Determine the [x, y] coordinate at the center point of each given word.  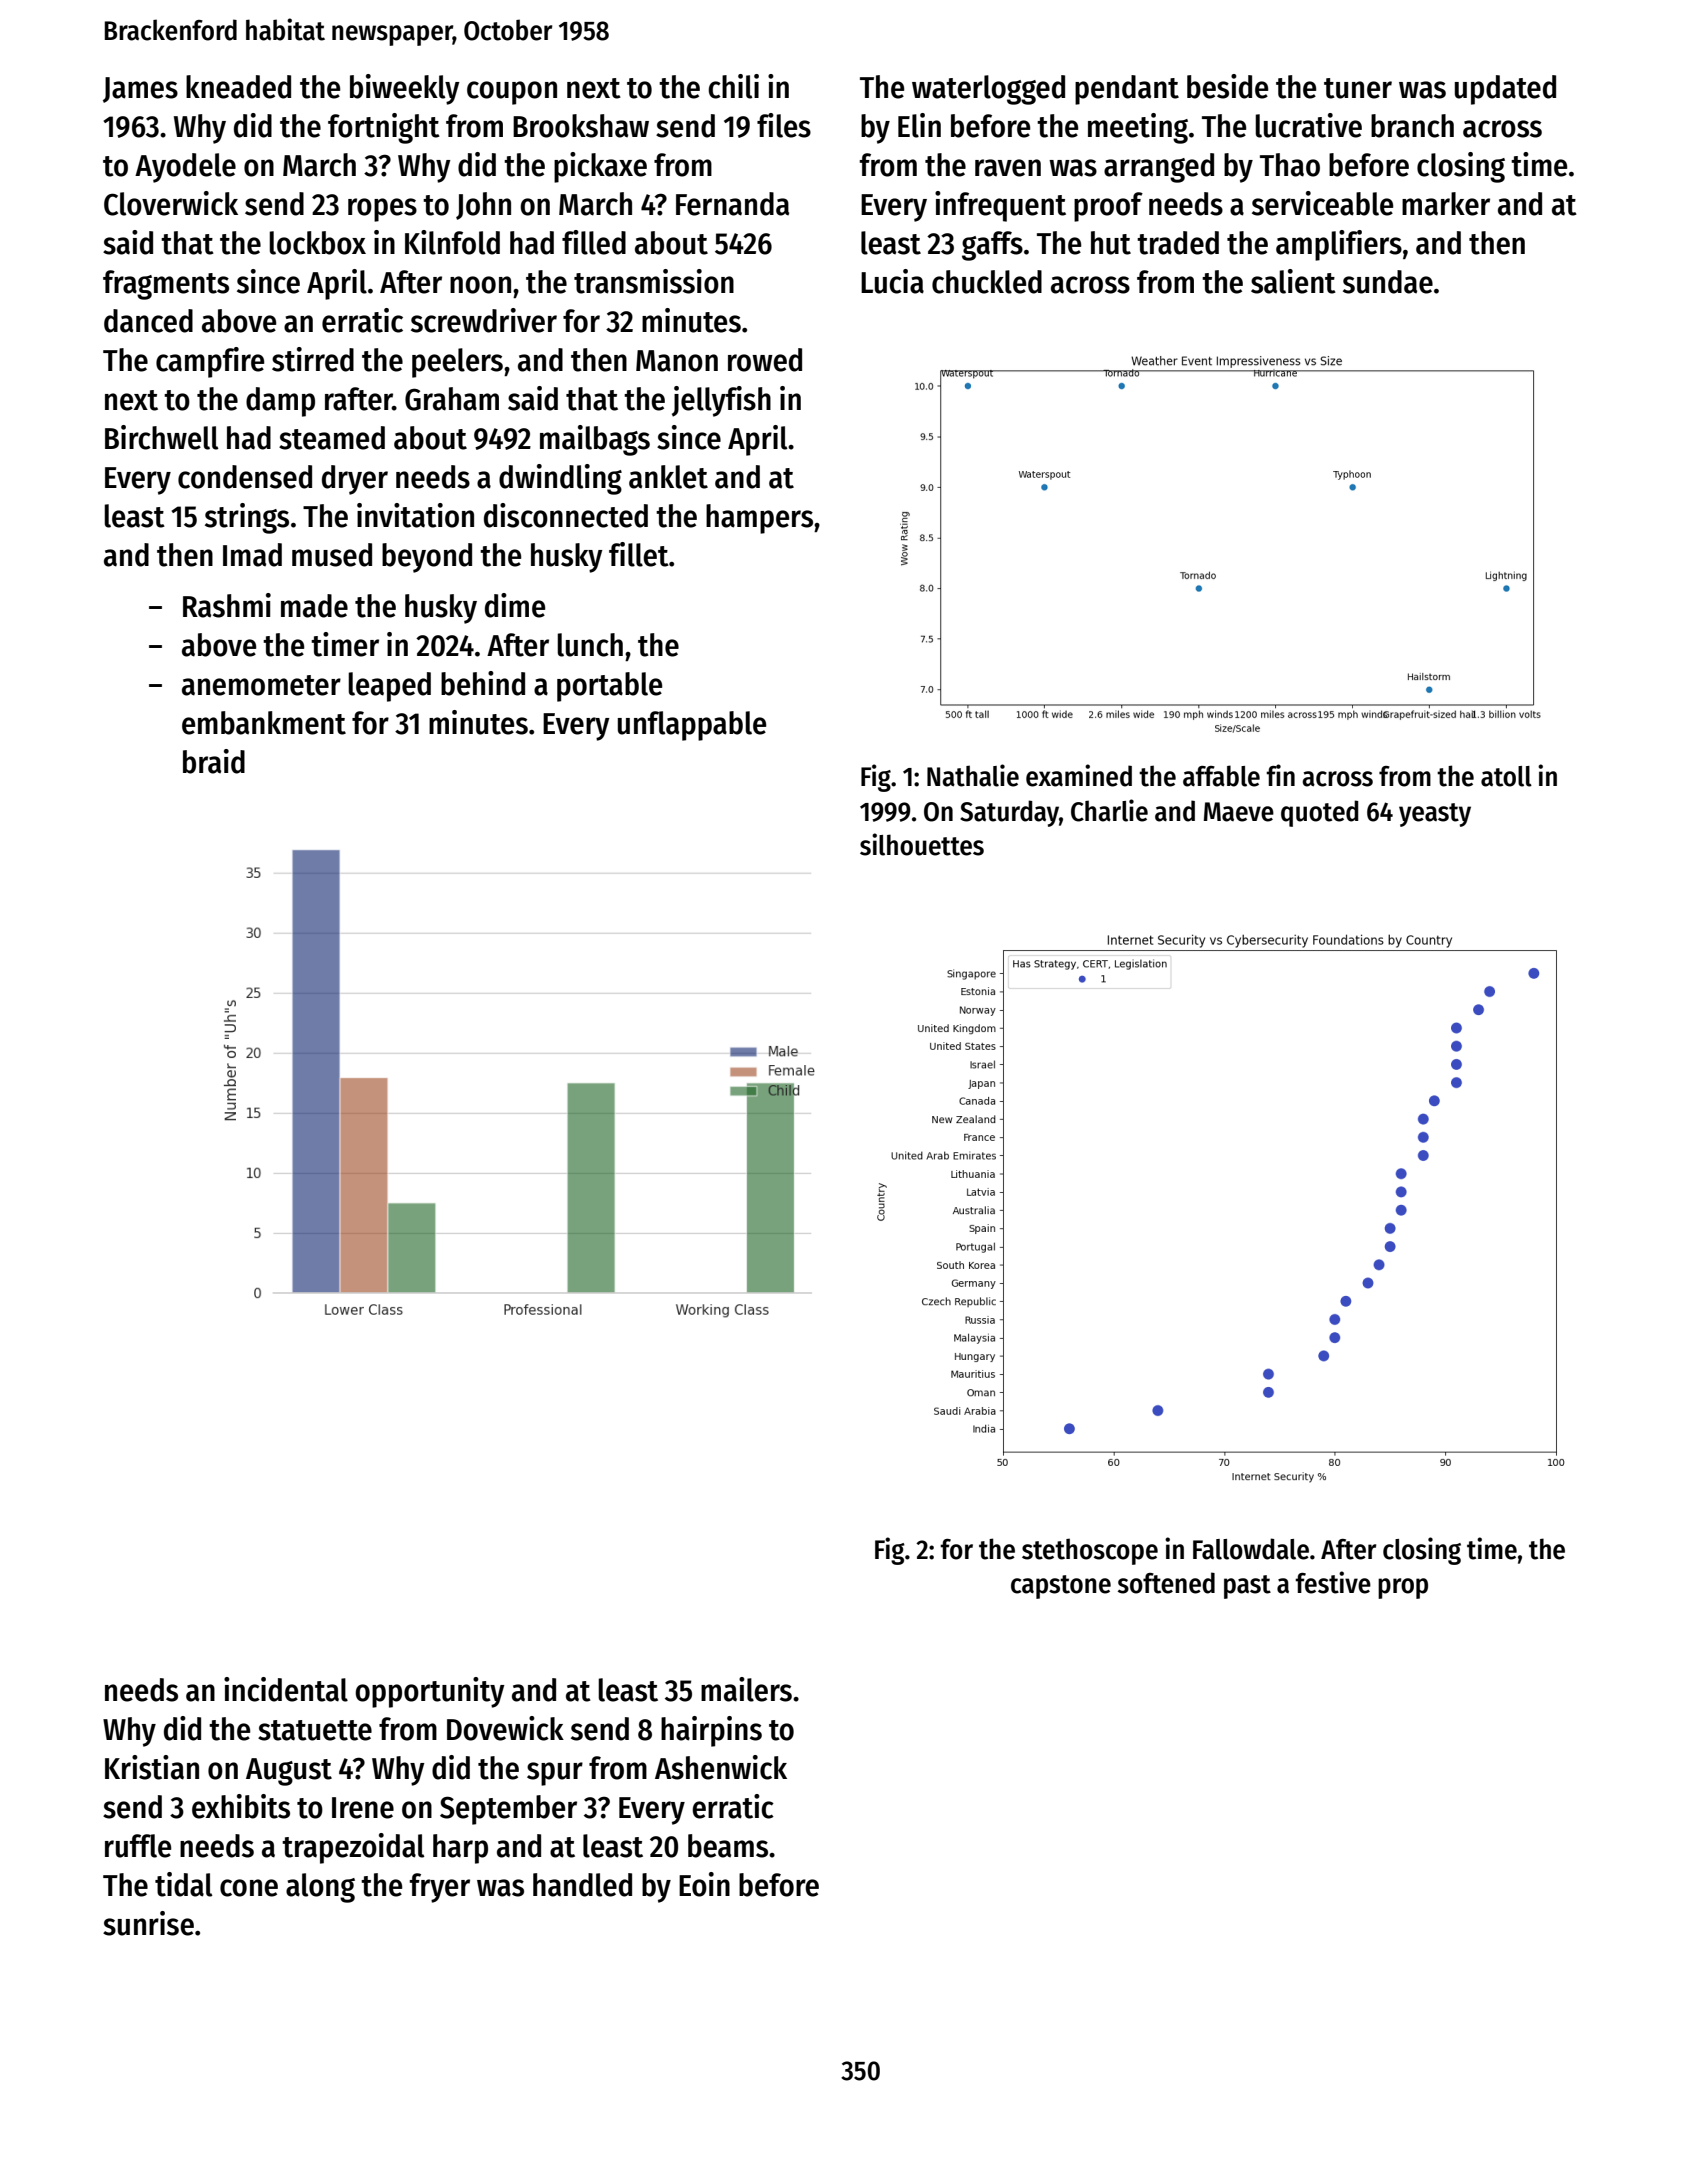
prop [1403, 1588]
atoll [1506, 776]
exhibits [241, 1806]
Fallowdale [1251, 1549]
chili [733, 86]
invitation [415, 515]
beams [728, 1846]
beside [1227, 86]
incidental [286, 1689]
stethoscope [1090, 1551]
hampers [759, 519]
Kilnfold [452, 242]
